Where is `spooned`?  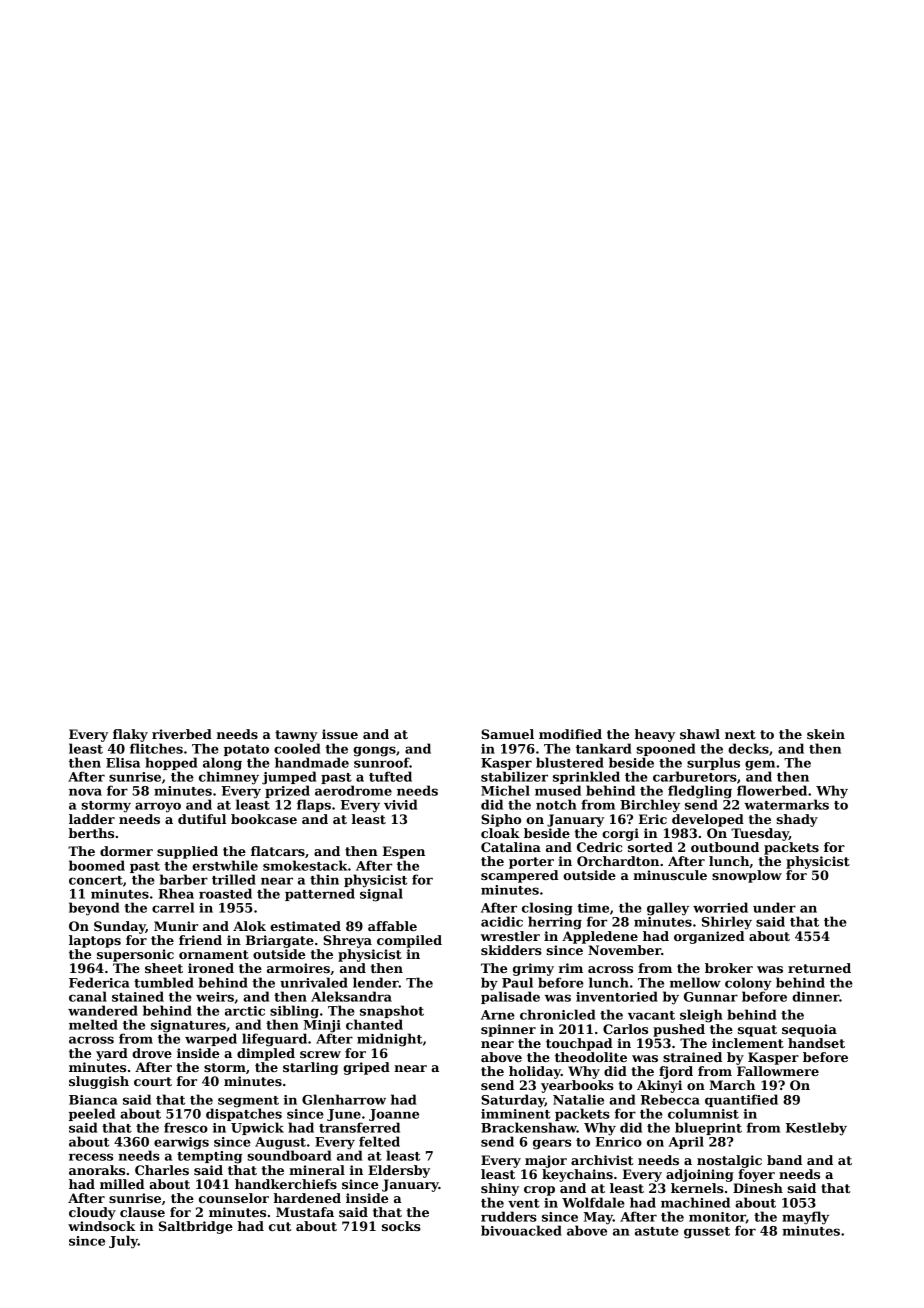 spooned is located at coordinates (665, 749).
